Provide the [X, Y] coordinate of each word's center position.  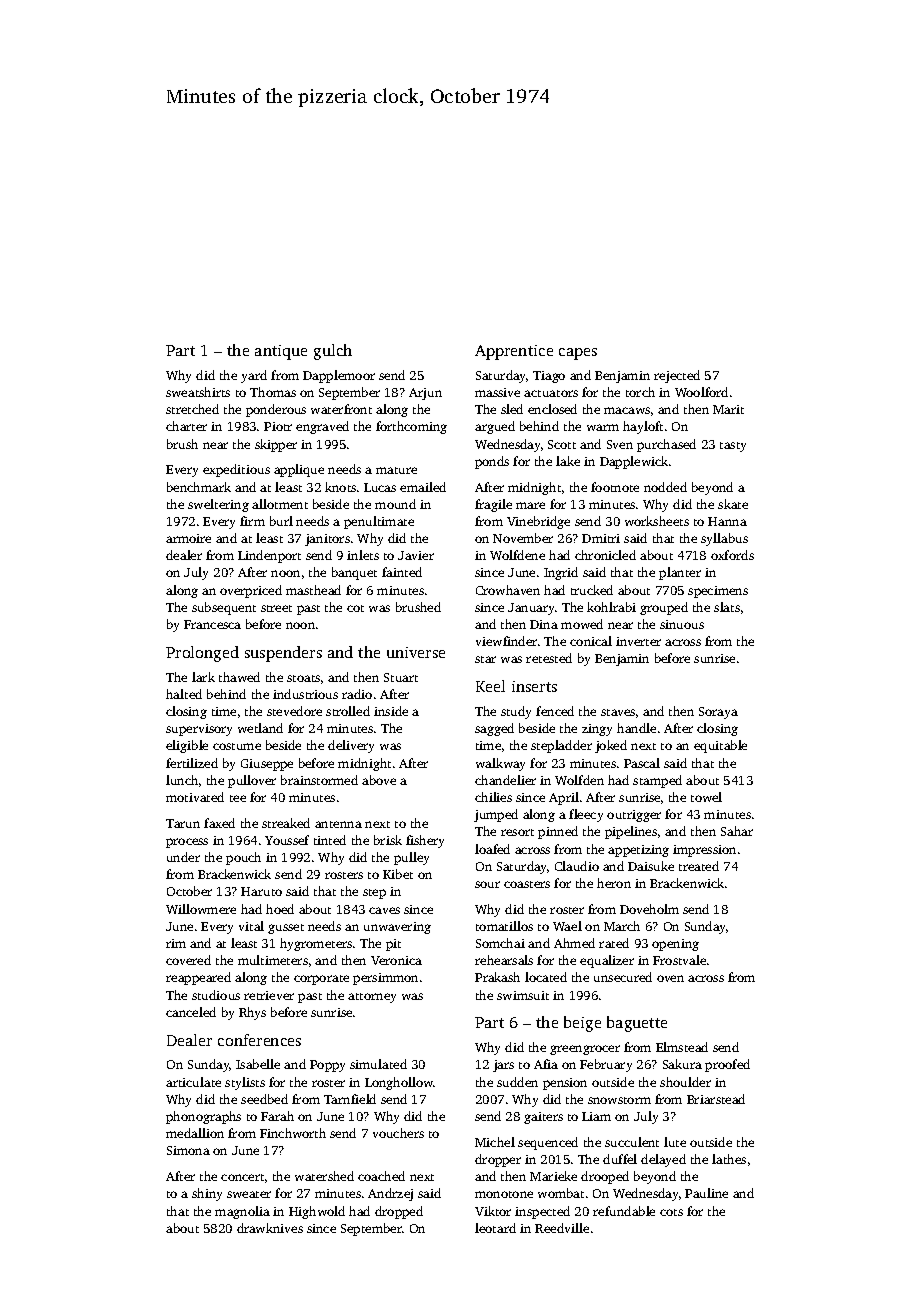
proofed [727, 1065]
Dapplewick [634, 462]
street [276, 608]
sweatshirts [198, 392]
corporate [321, 980]
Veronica [396, 960]
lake [568, 461]
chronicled [605, 555]
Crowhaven [508, 590]
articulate [193, 1082]
